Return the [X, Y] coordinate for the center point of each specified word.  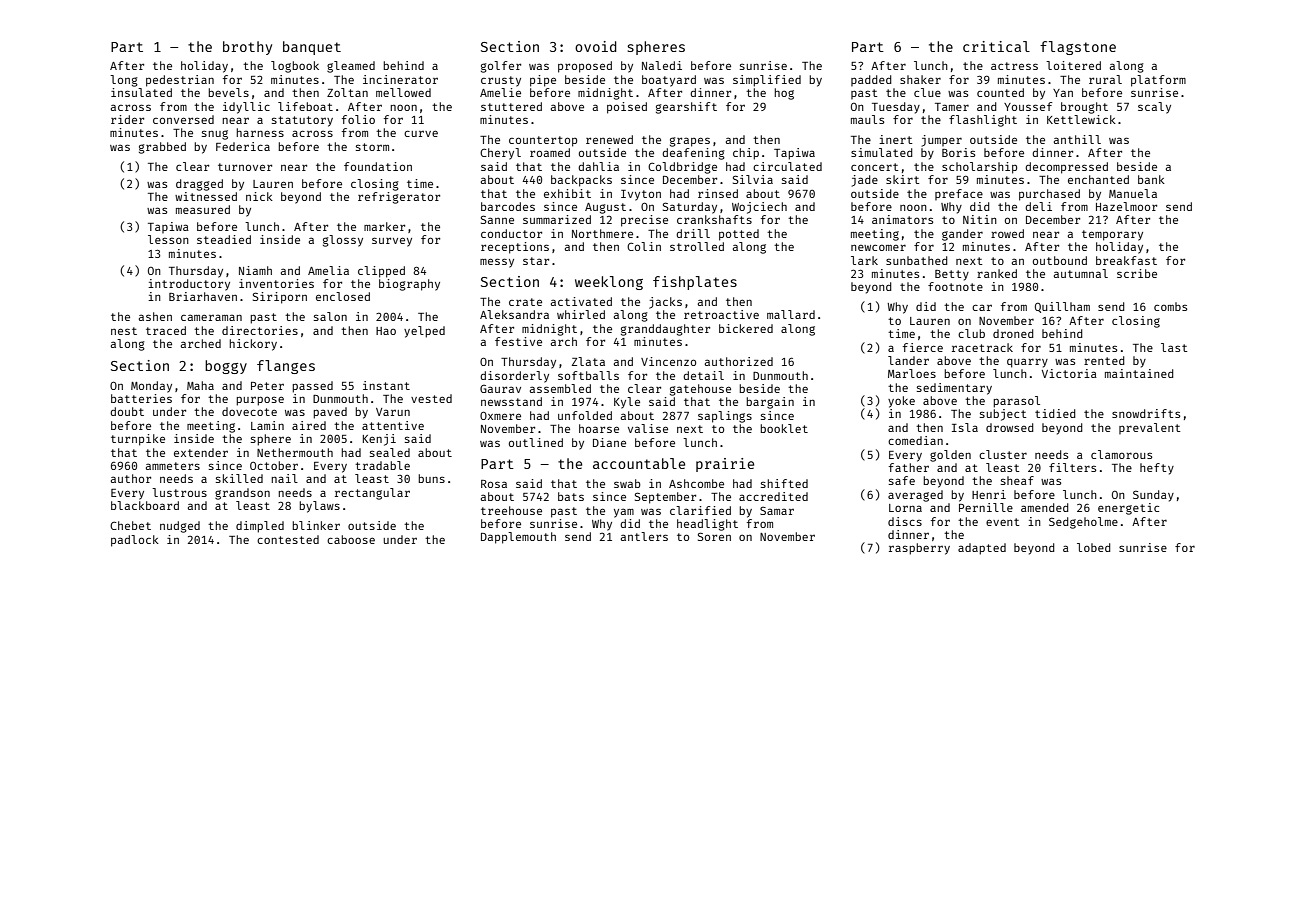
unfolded [585, 415]
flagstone [1078, 48]
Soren [714, 536]
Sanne [497, 219]
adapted [982, 549]
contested [288, 539]
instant [386, 385]
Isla [965, 427]
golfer [501, 67]
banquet [312, 48]
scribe [1137, 273]
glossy [343, 241]
